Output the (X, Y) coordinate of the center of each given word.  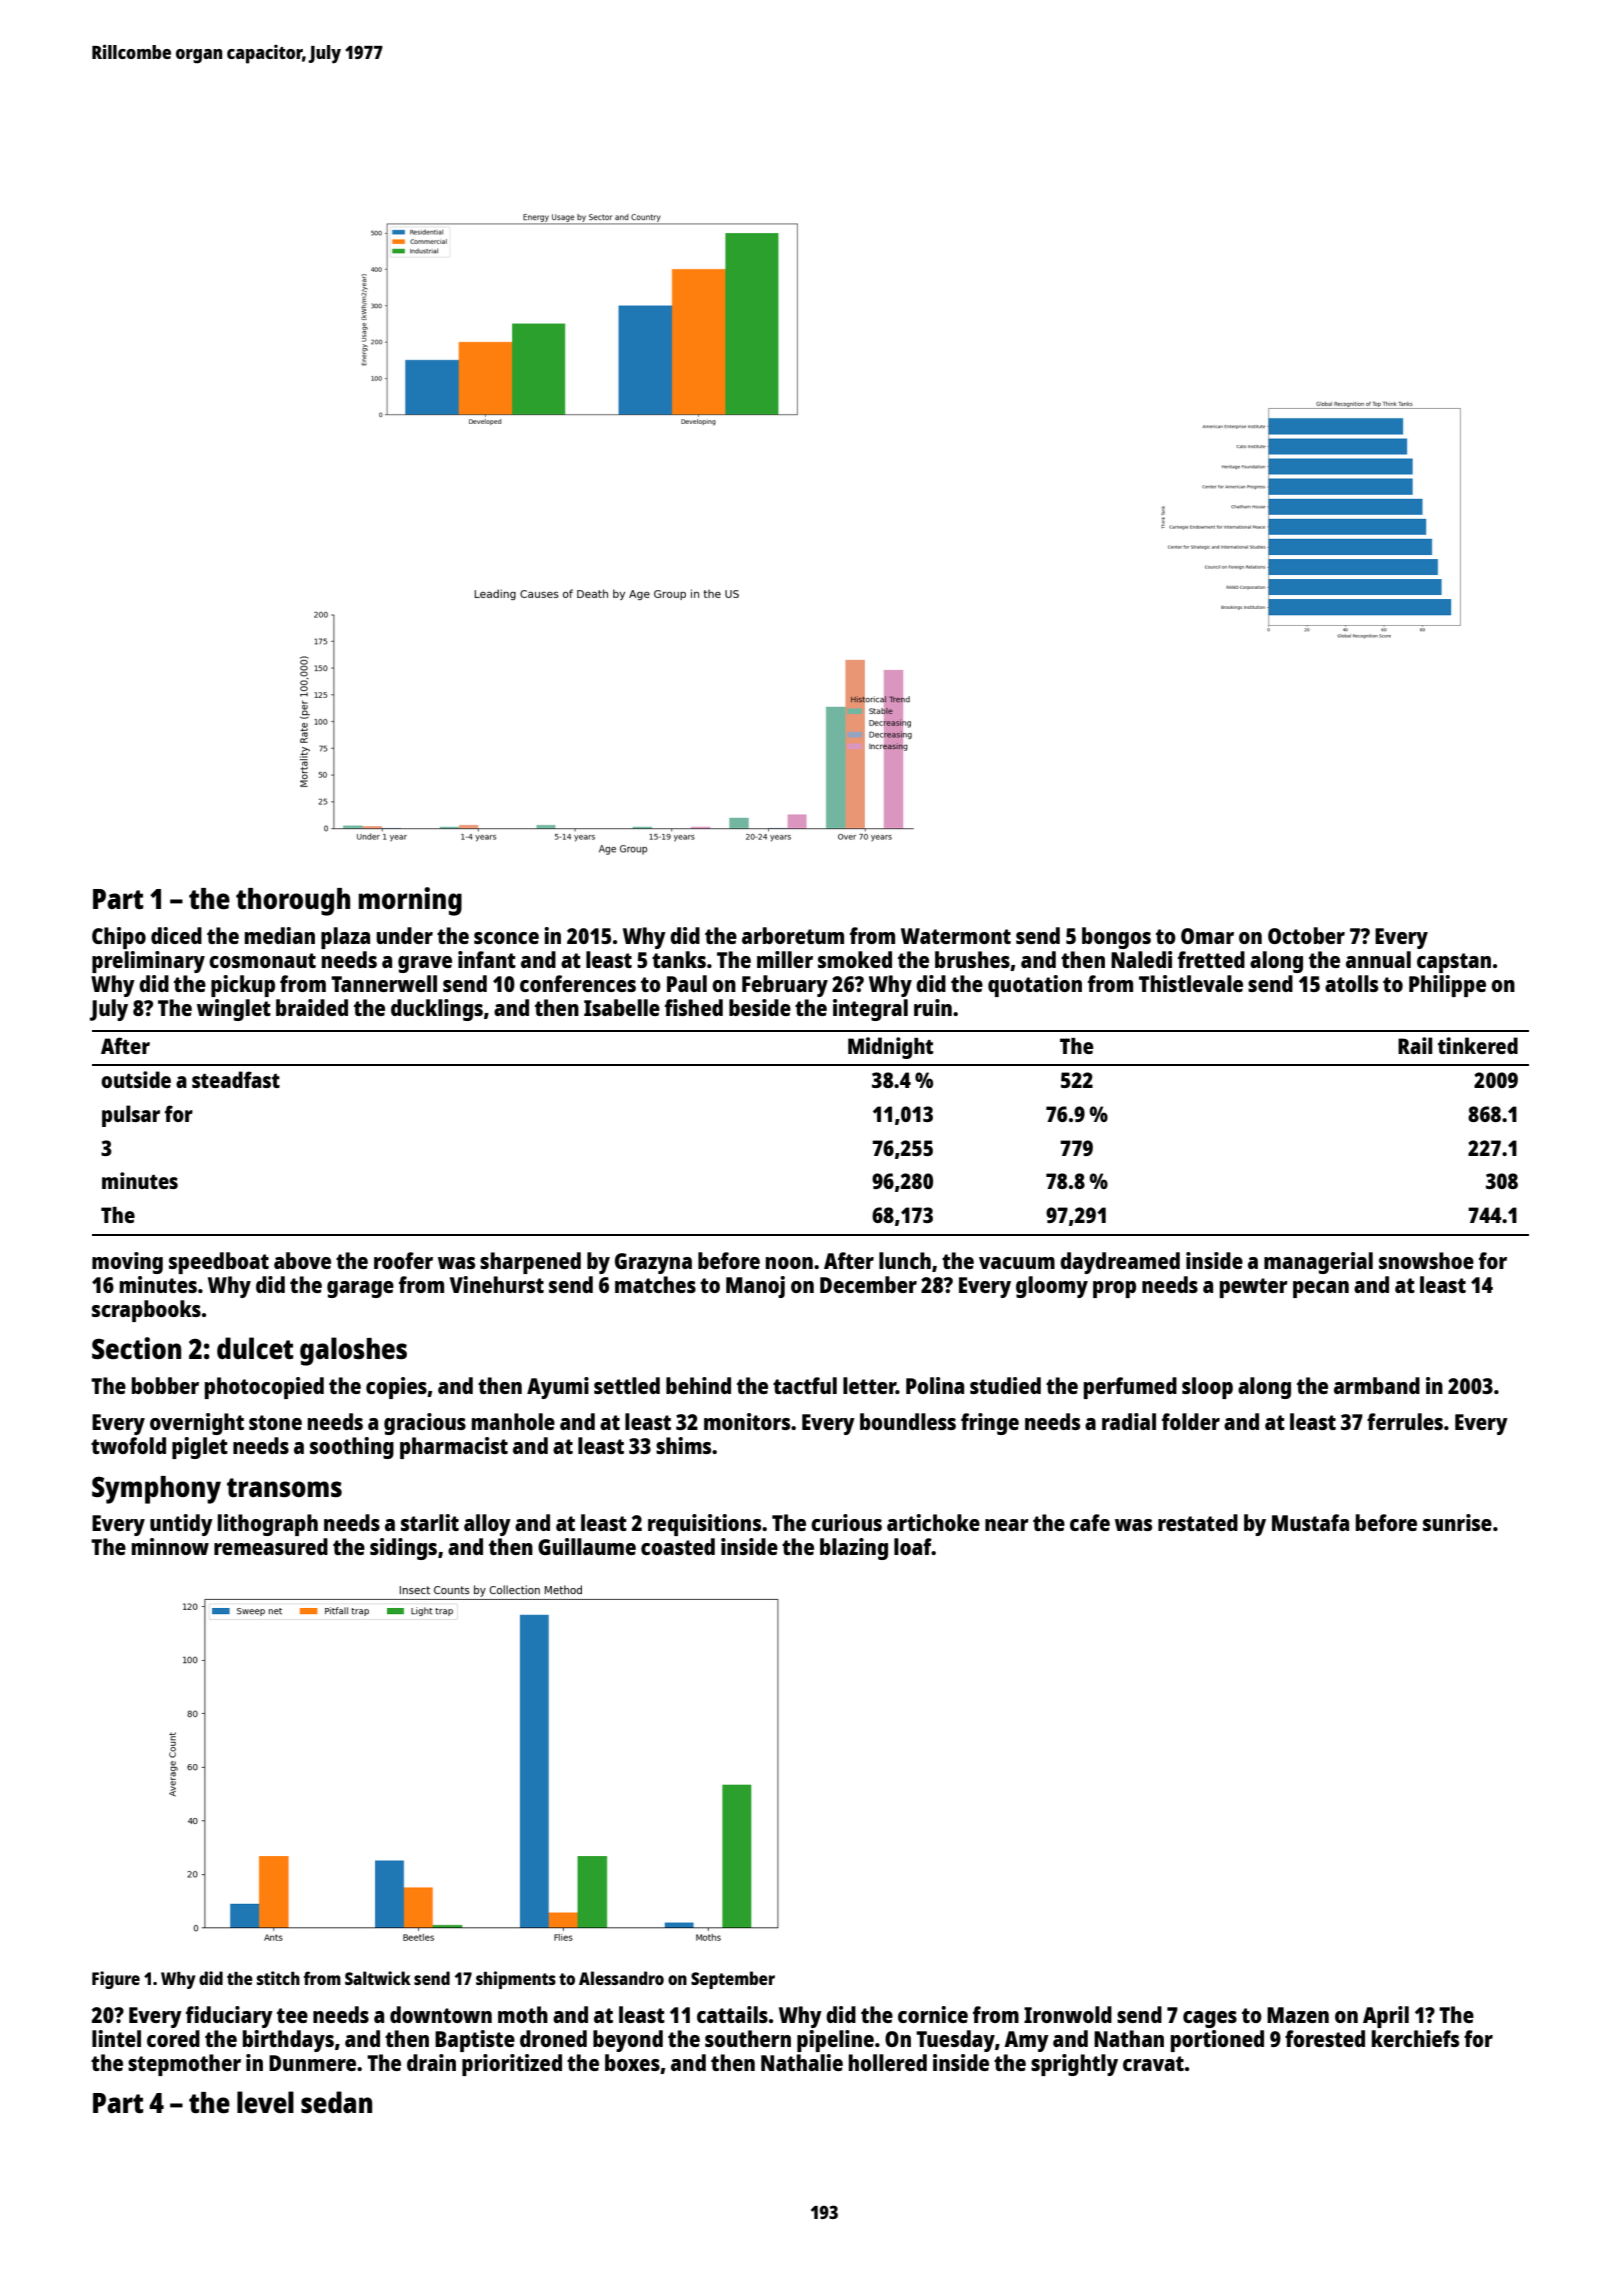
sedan (336, 2102)
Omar (1207, 936)
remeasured (271, 1546)
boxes (632, 2062)
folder (1191, 1421)
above (302, 1260)
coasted (678, 1546)
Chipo (119, 938)
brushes (972, 959)
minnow (170, 1546)
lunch (905, 1260)
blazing (854, 1549)
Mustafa (1310, 1522)
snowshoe (1426, 1260)
